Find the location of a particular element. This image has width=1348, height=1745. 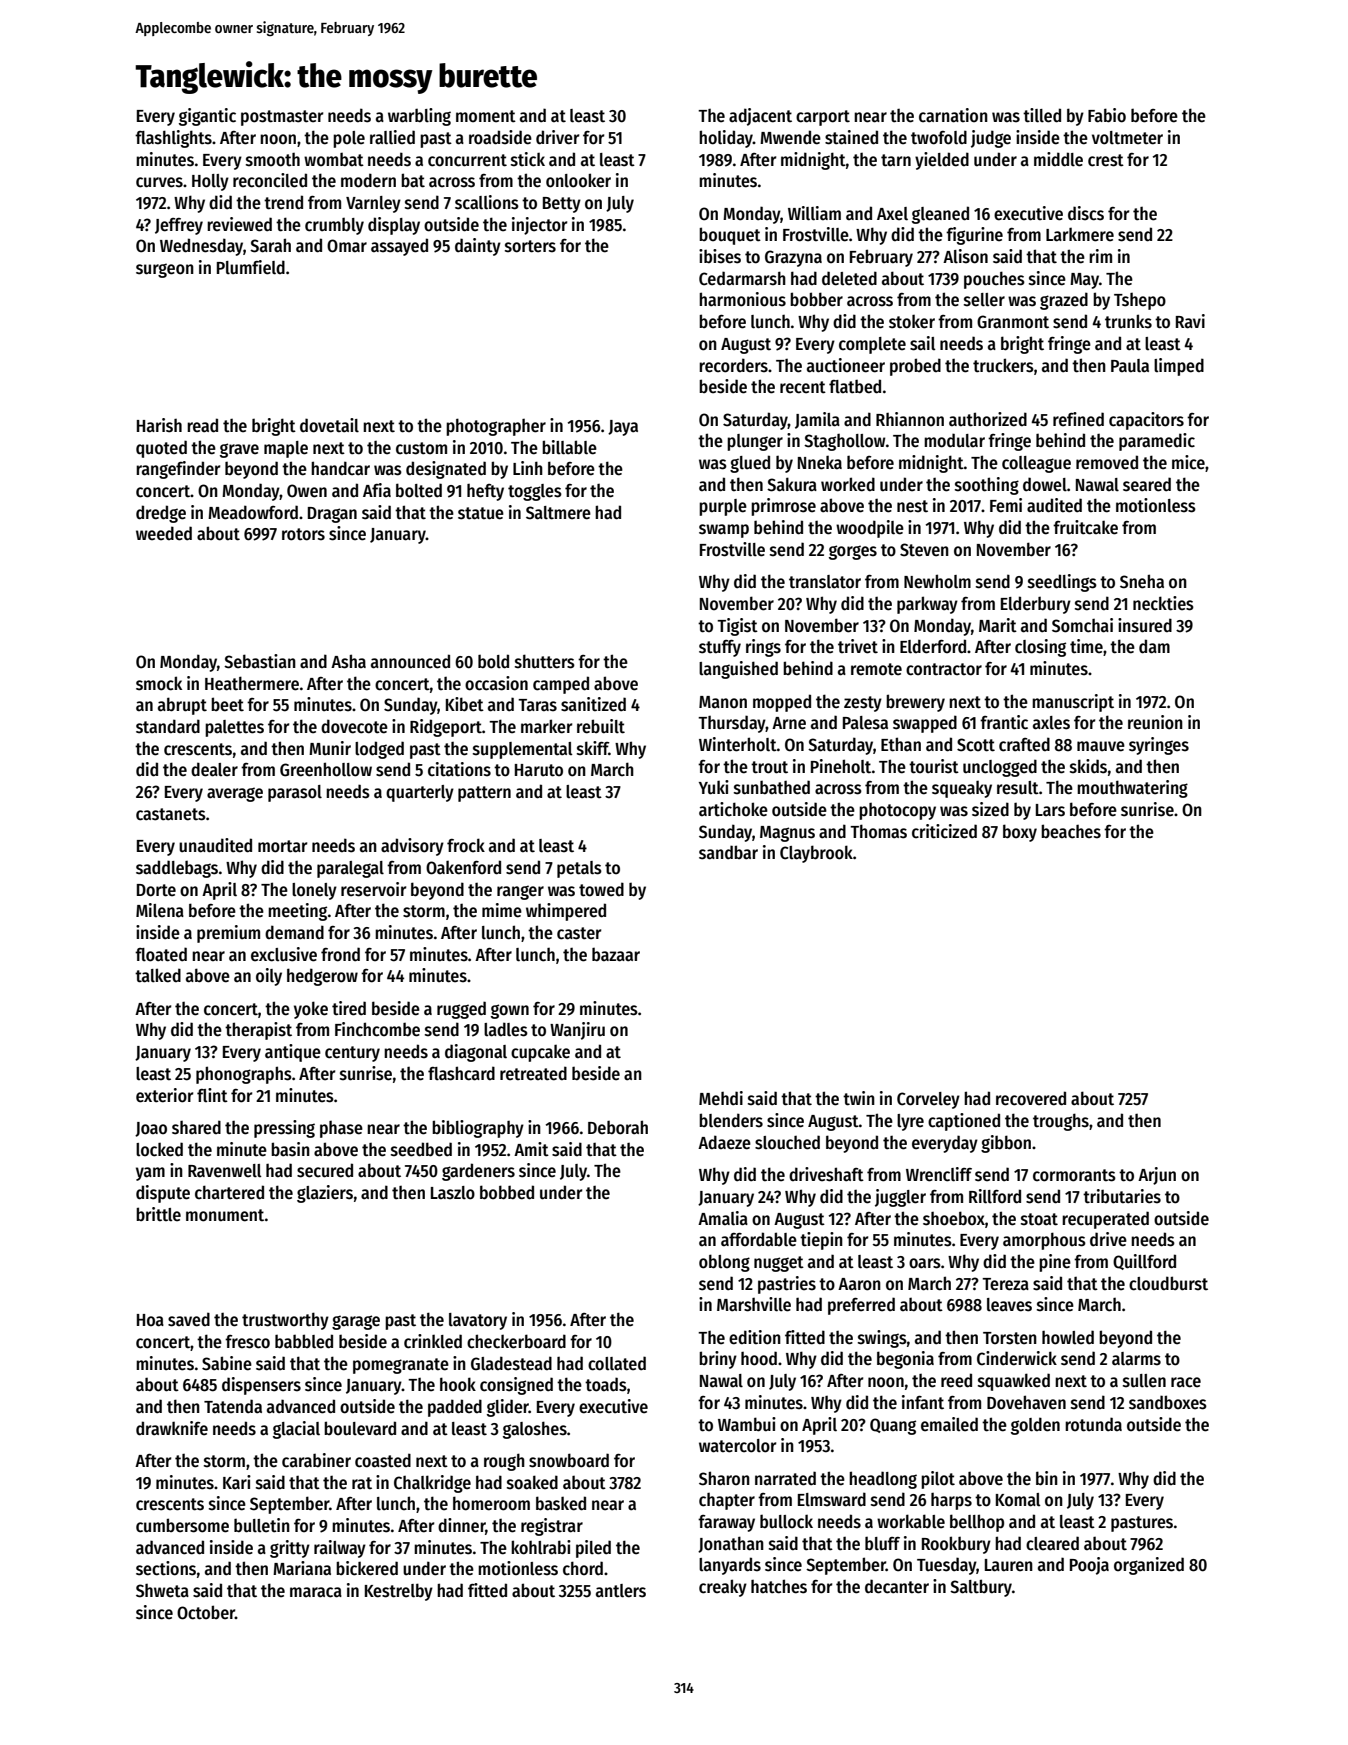

adjacent is located at coordinates (760, 117).
